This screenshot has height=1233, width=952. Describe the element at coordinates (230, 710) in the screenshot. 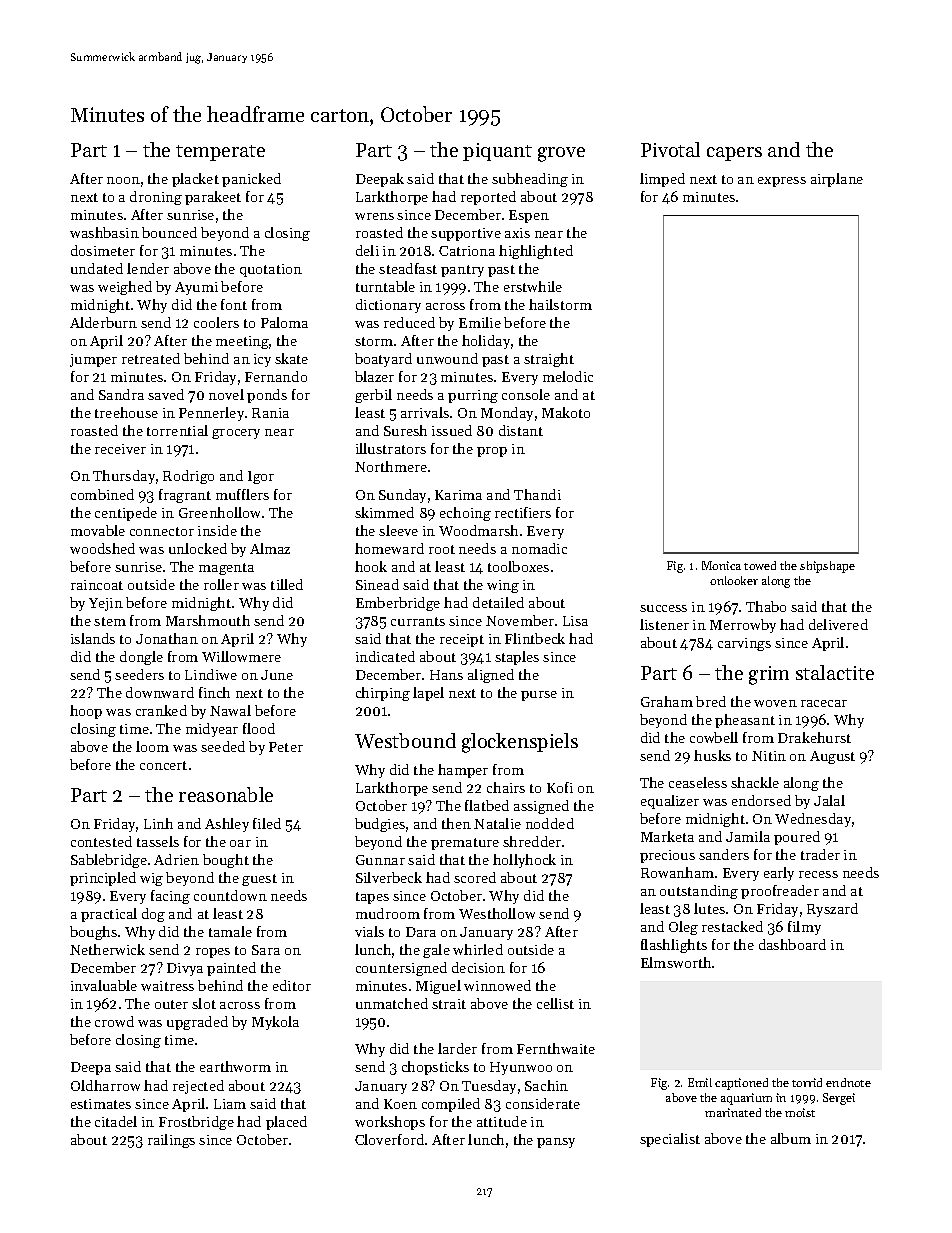

I see `Nawal` at that location.
